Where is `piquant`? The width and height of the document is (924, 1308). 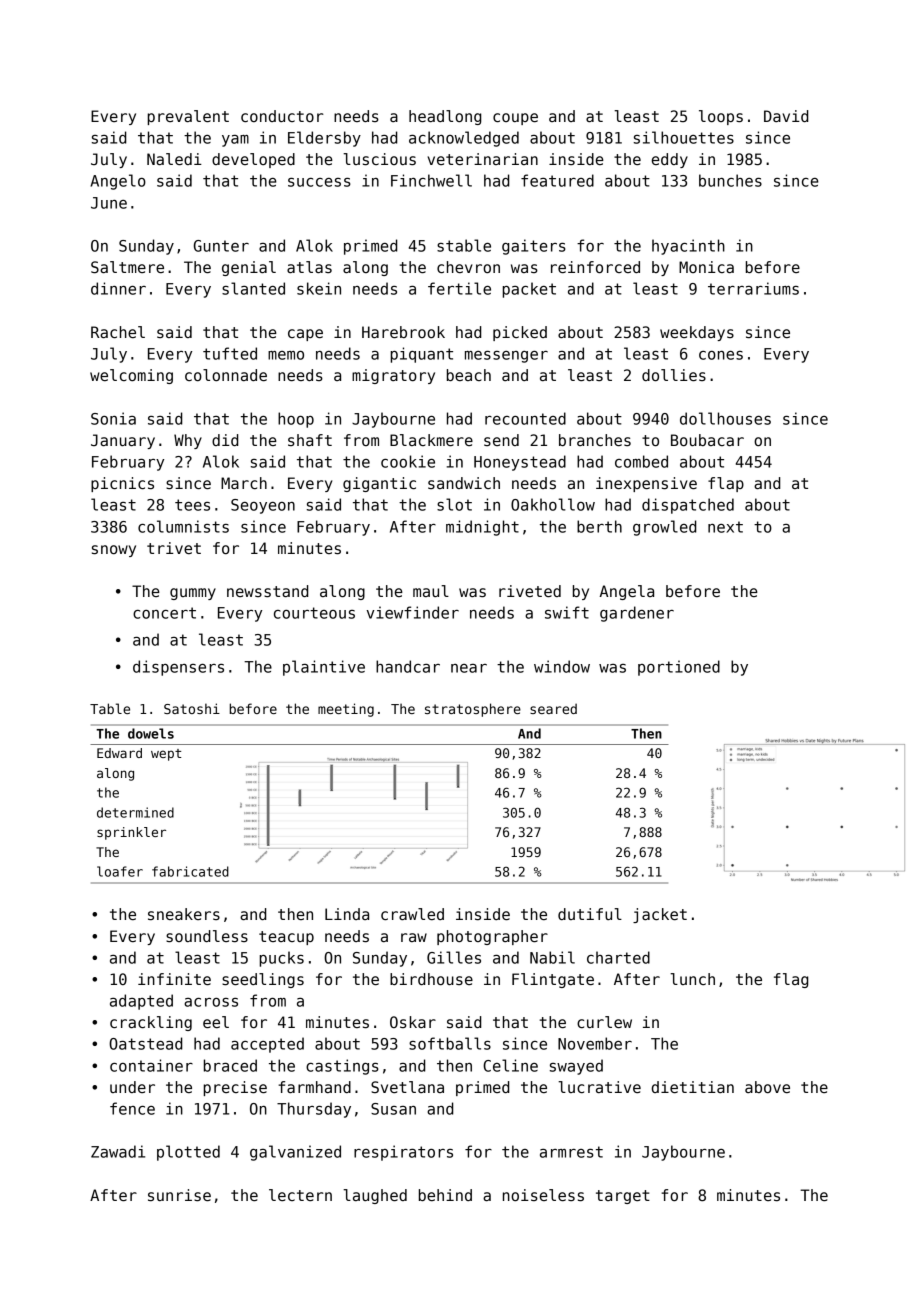
piquant is located at coordinates (422, 355).
